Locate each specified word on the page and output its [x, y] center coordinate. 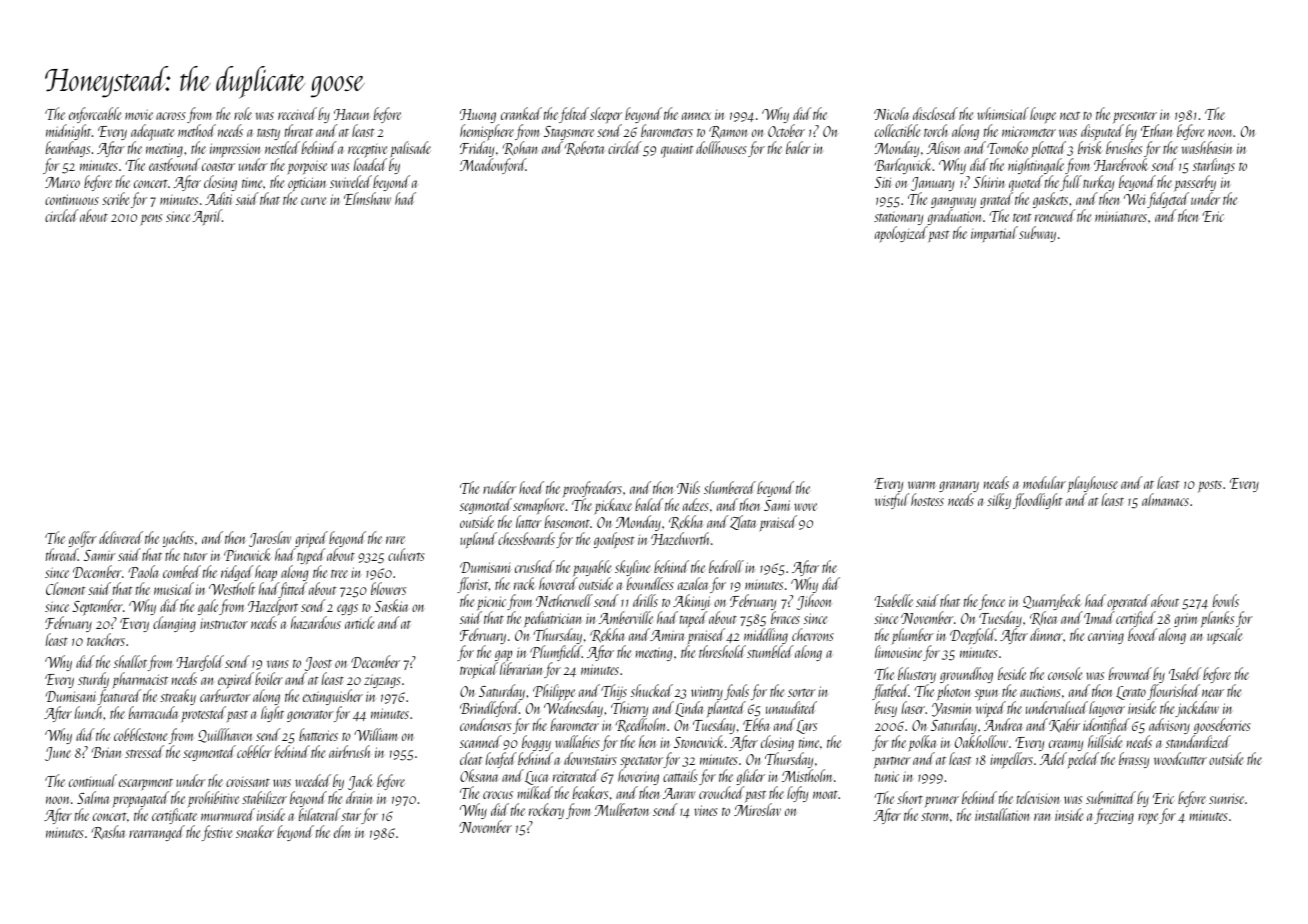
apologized [901, 234]
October [786, 131]
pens [151, 220]
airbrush [350, 751]
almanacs [1165, 499]
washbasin [1207, 147]
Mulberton [622, 809]
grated [996, 200]
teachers [106, 640]
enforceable [95, 116]
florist [473, 586]
